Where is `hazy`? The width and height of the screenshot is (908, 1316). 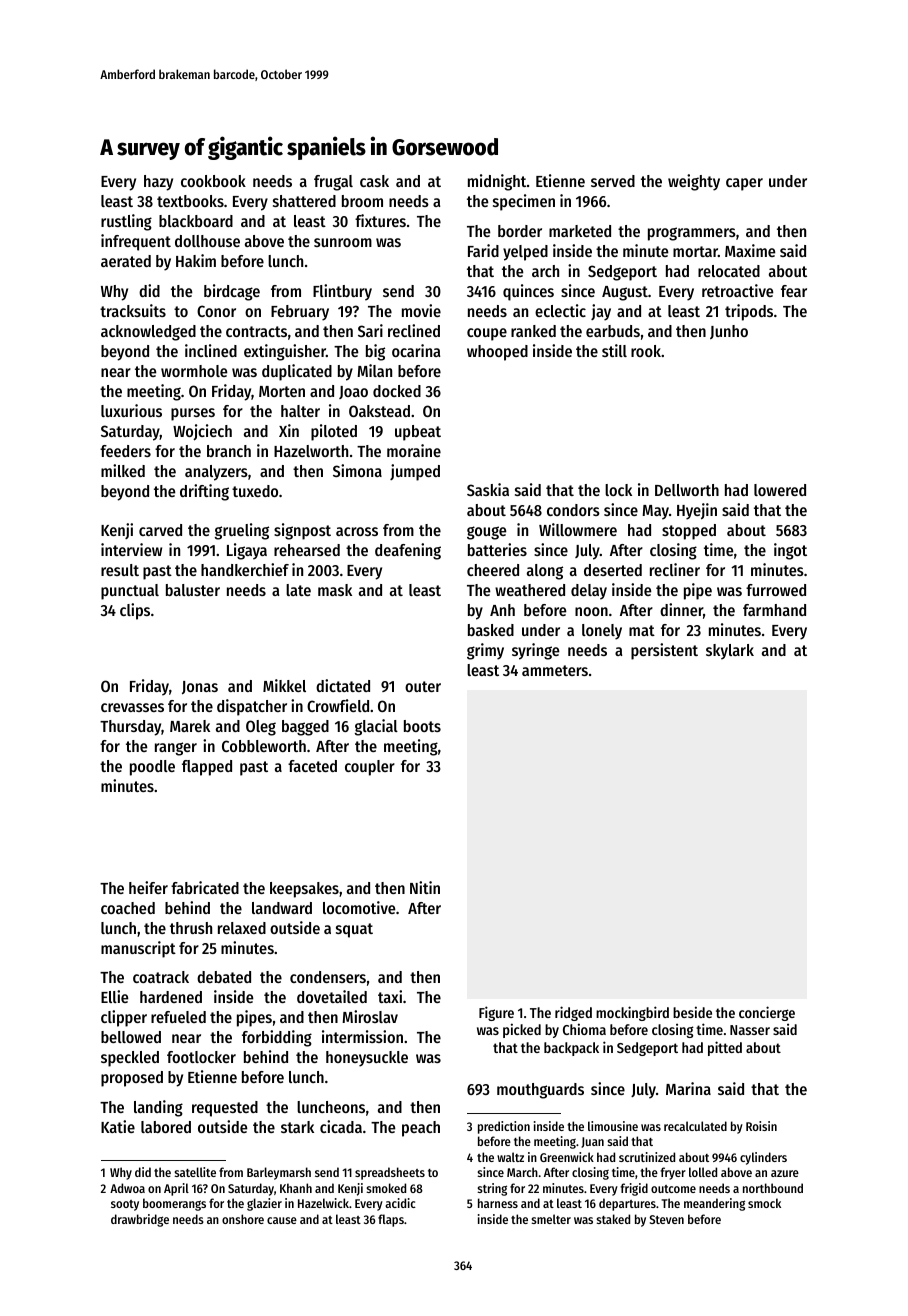 hazy is located at coordinates (158, 183).
